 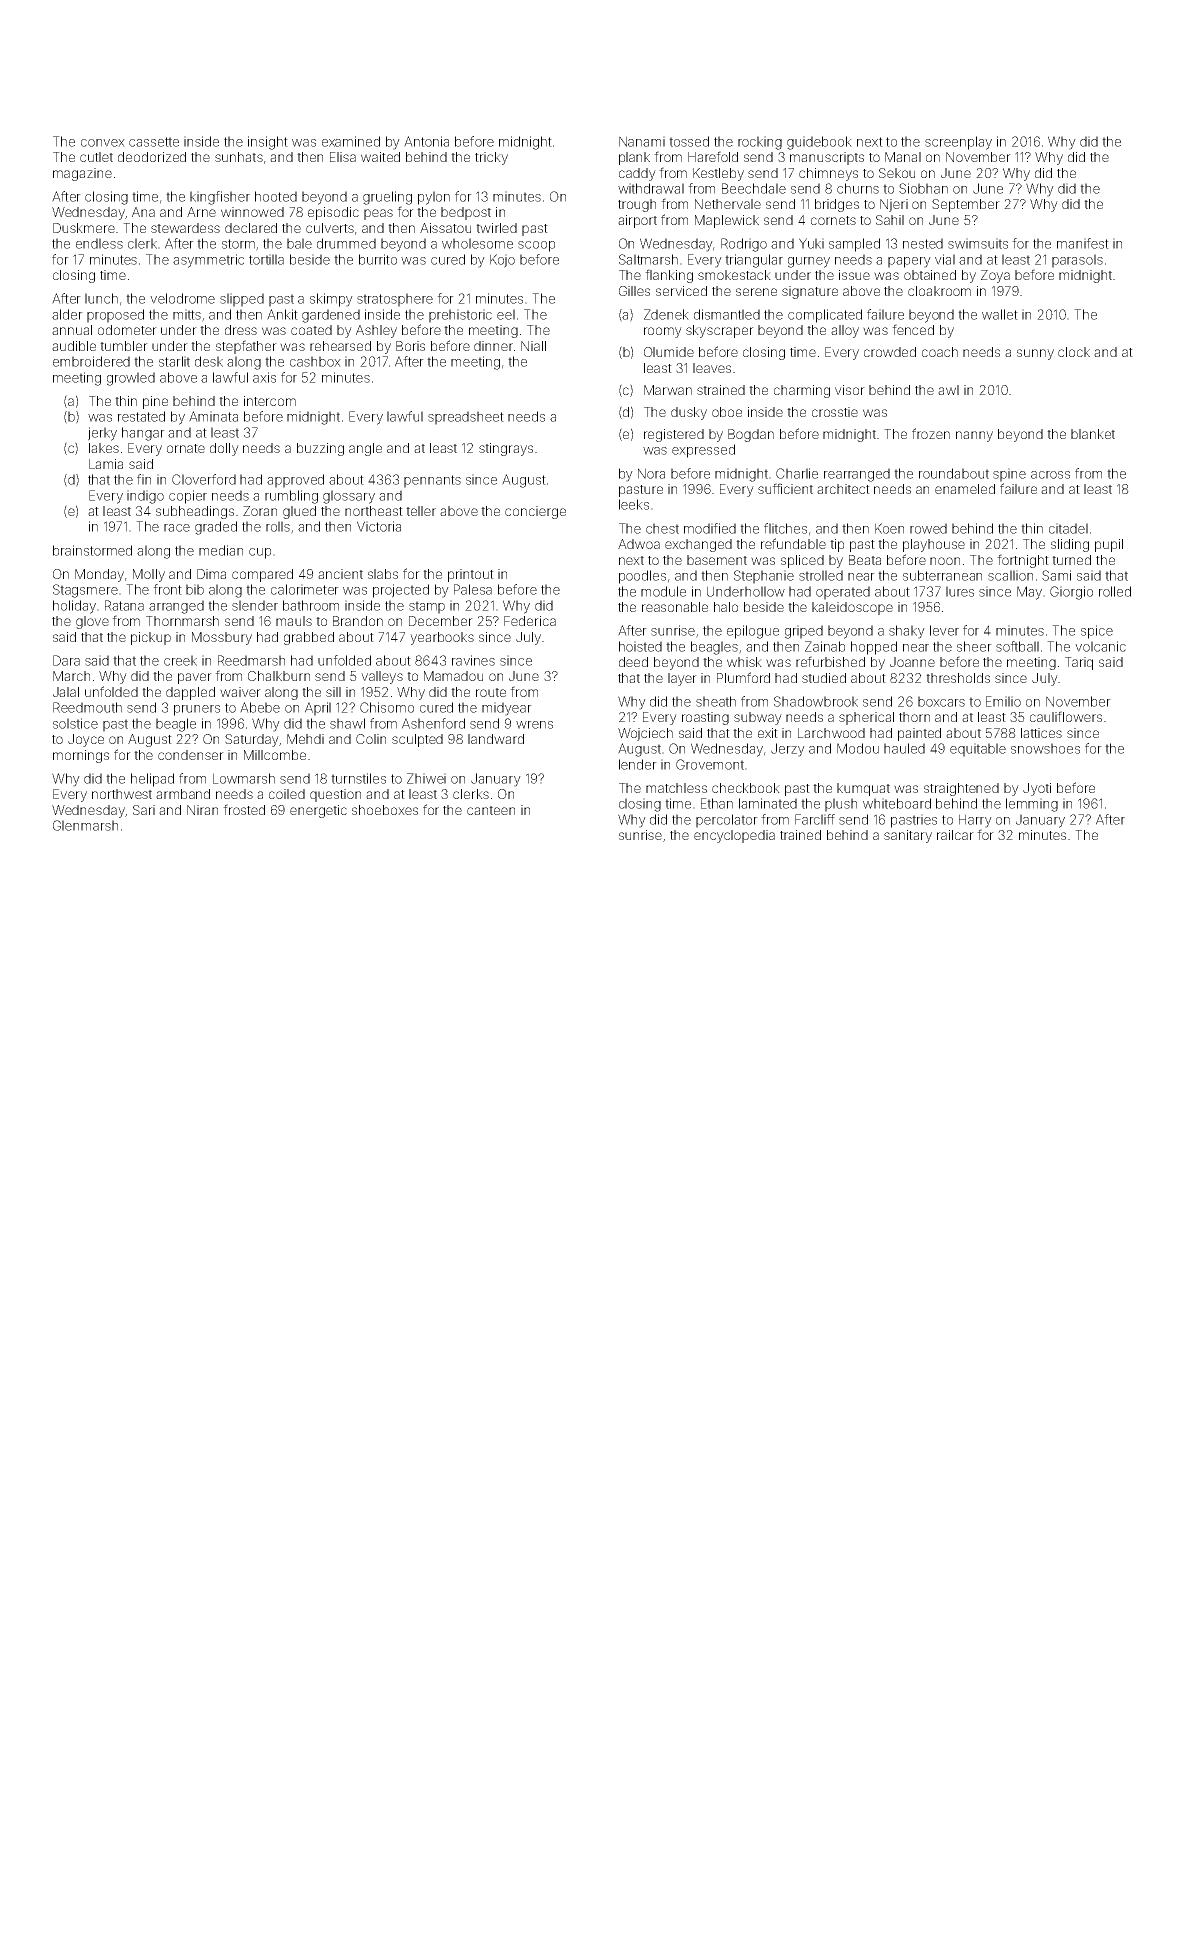 What do you see at coordinates (727, 221) in the image?
I see `Maplewick` at bounding box center [727, 221].
